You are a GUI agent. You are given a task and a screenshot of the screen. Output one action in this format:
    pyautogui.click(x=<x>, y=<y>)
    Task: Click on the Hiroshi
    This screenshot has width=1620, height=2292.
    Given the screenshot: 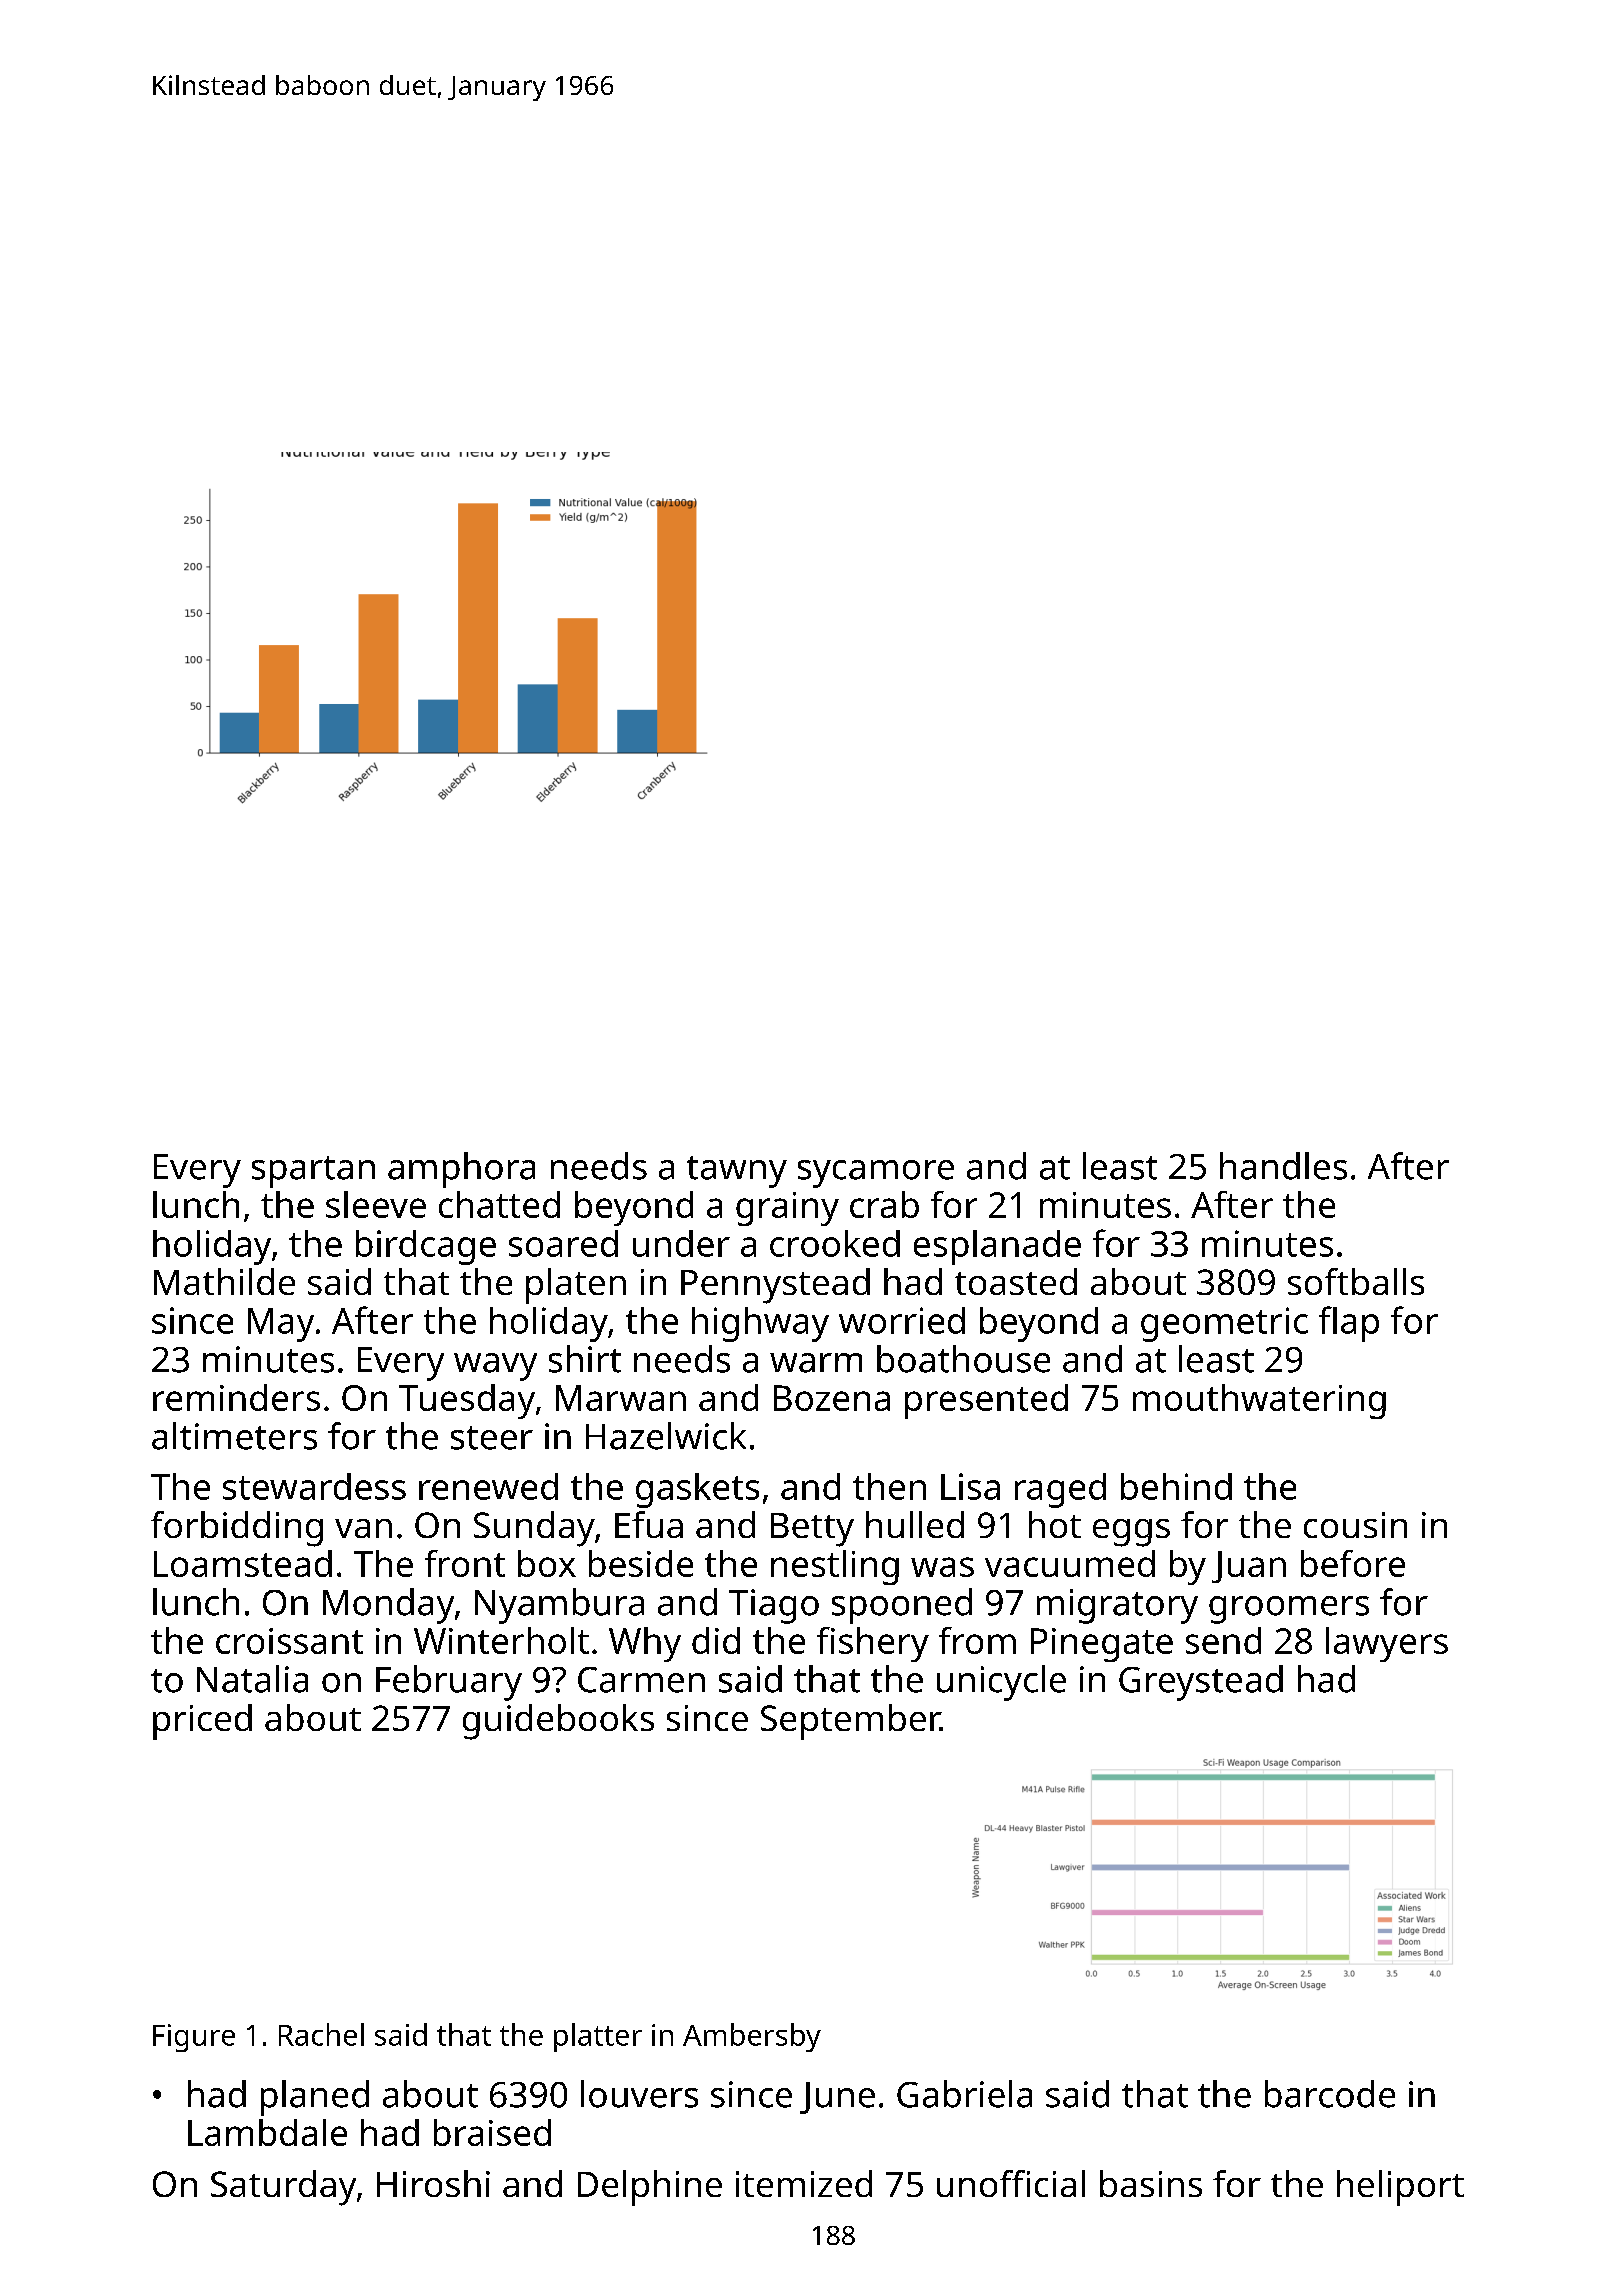 What is the action you would take?
    pyautogui.click(x=433, y=2183)
